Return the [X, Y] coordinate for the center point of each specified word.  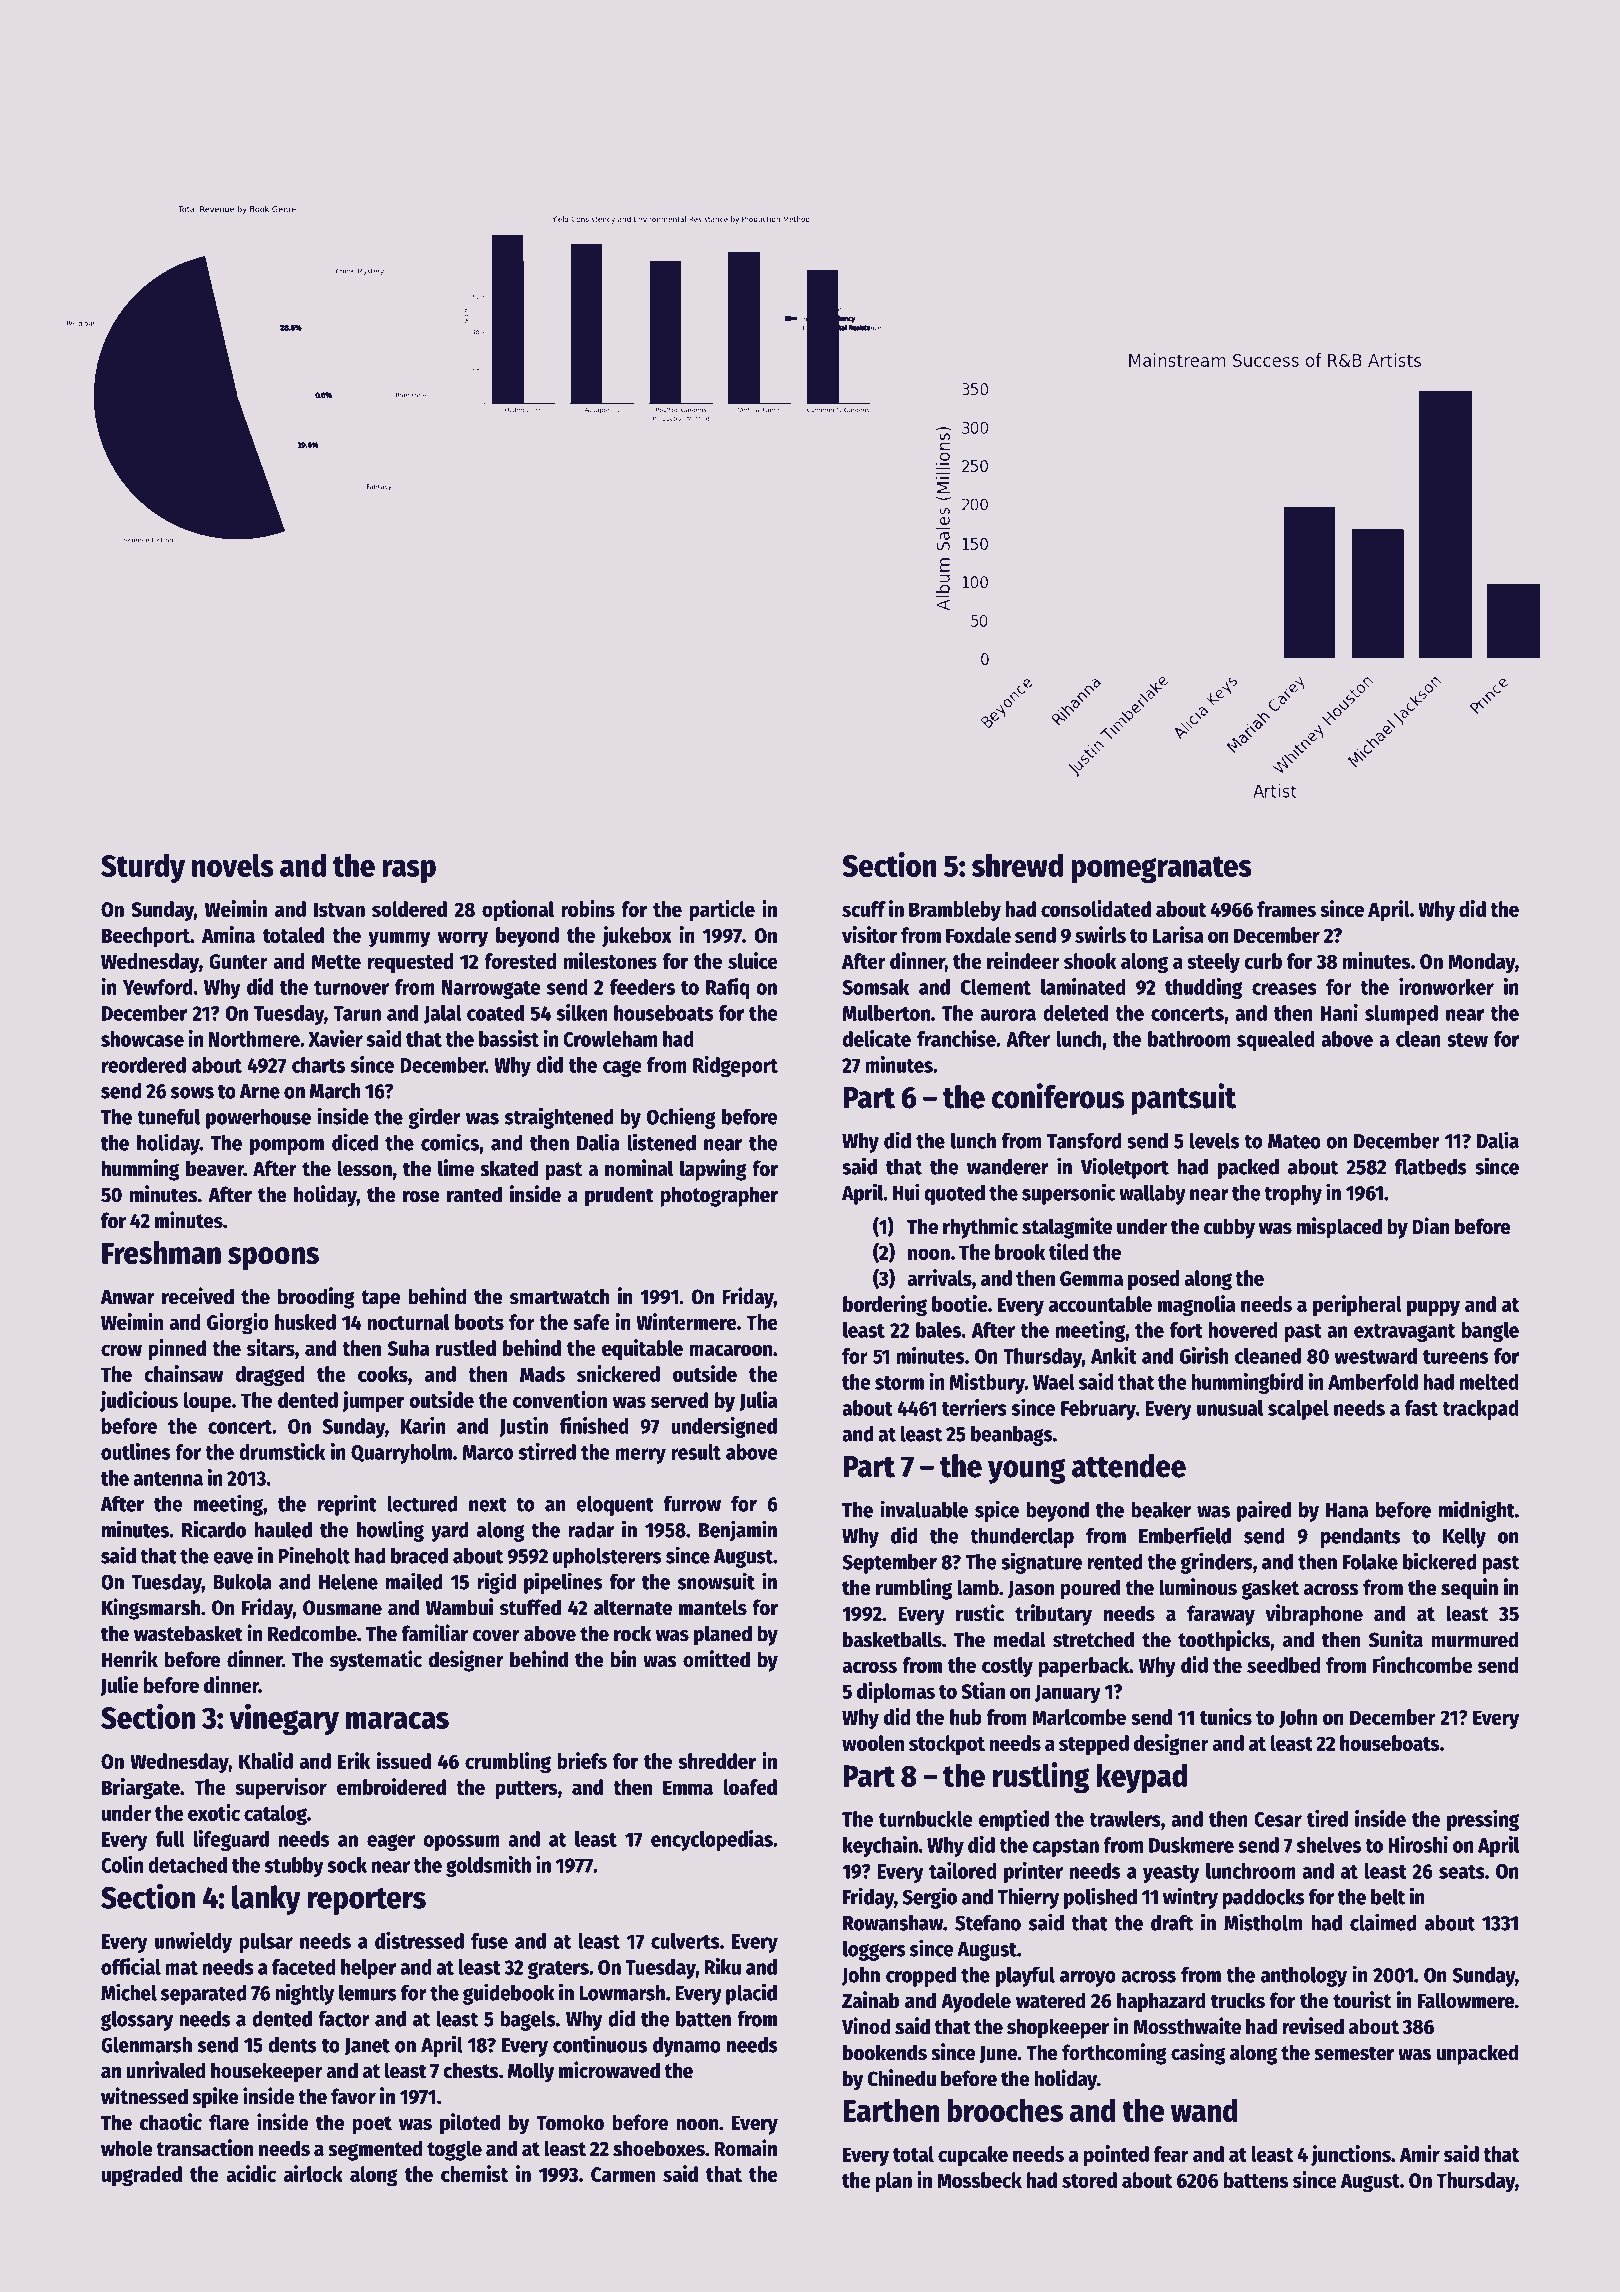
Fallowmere [1466, 2000]
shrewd [1017, 865]
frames [1286, 909]
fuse [489, 1941]
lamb [978, 1587]
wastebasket [188, 1633]
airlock [313, 2173]
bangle [1490, 1332]
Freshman [161, 1253]
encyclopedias [712, 1840]
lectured [422, 1504]
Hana [1347, 1510]
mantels [713, 1607]
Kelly [1464, 1538]
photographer [719, 1196]
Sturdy [143, 868]
